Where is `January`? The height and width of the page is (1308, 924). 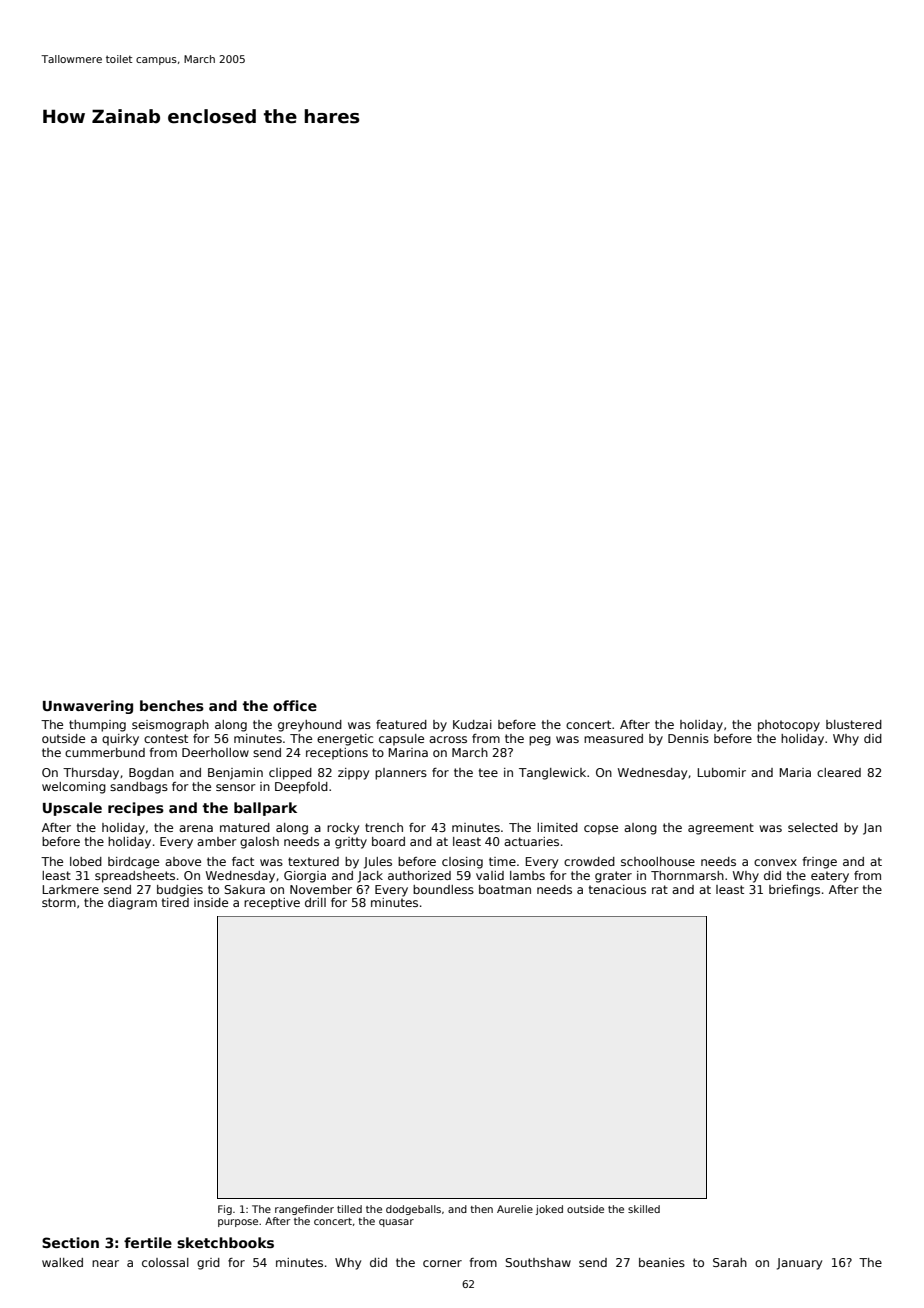 January is located at coordinates (799, 1264).
